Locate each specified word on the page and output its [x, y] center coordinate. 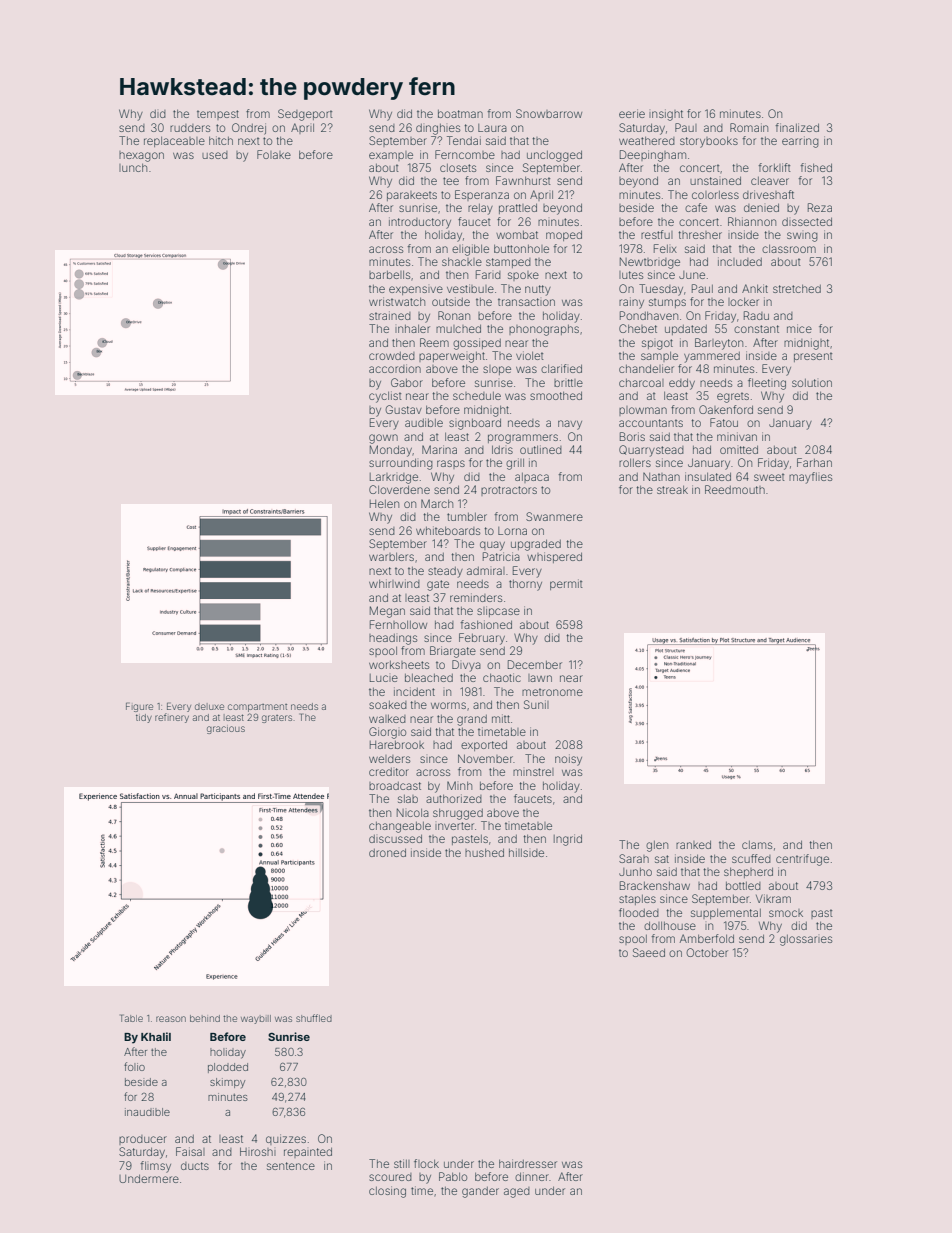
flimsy [155, 1167]
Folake [274, 154]
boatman [460, 114]
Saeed [649, 952]
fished [816, 167]
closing [387, 1192]
